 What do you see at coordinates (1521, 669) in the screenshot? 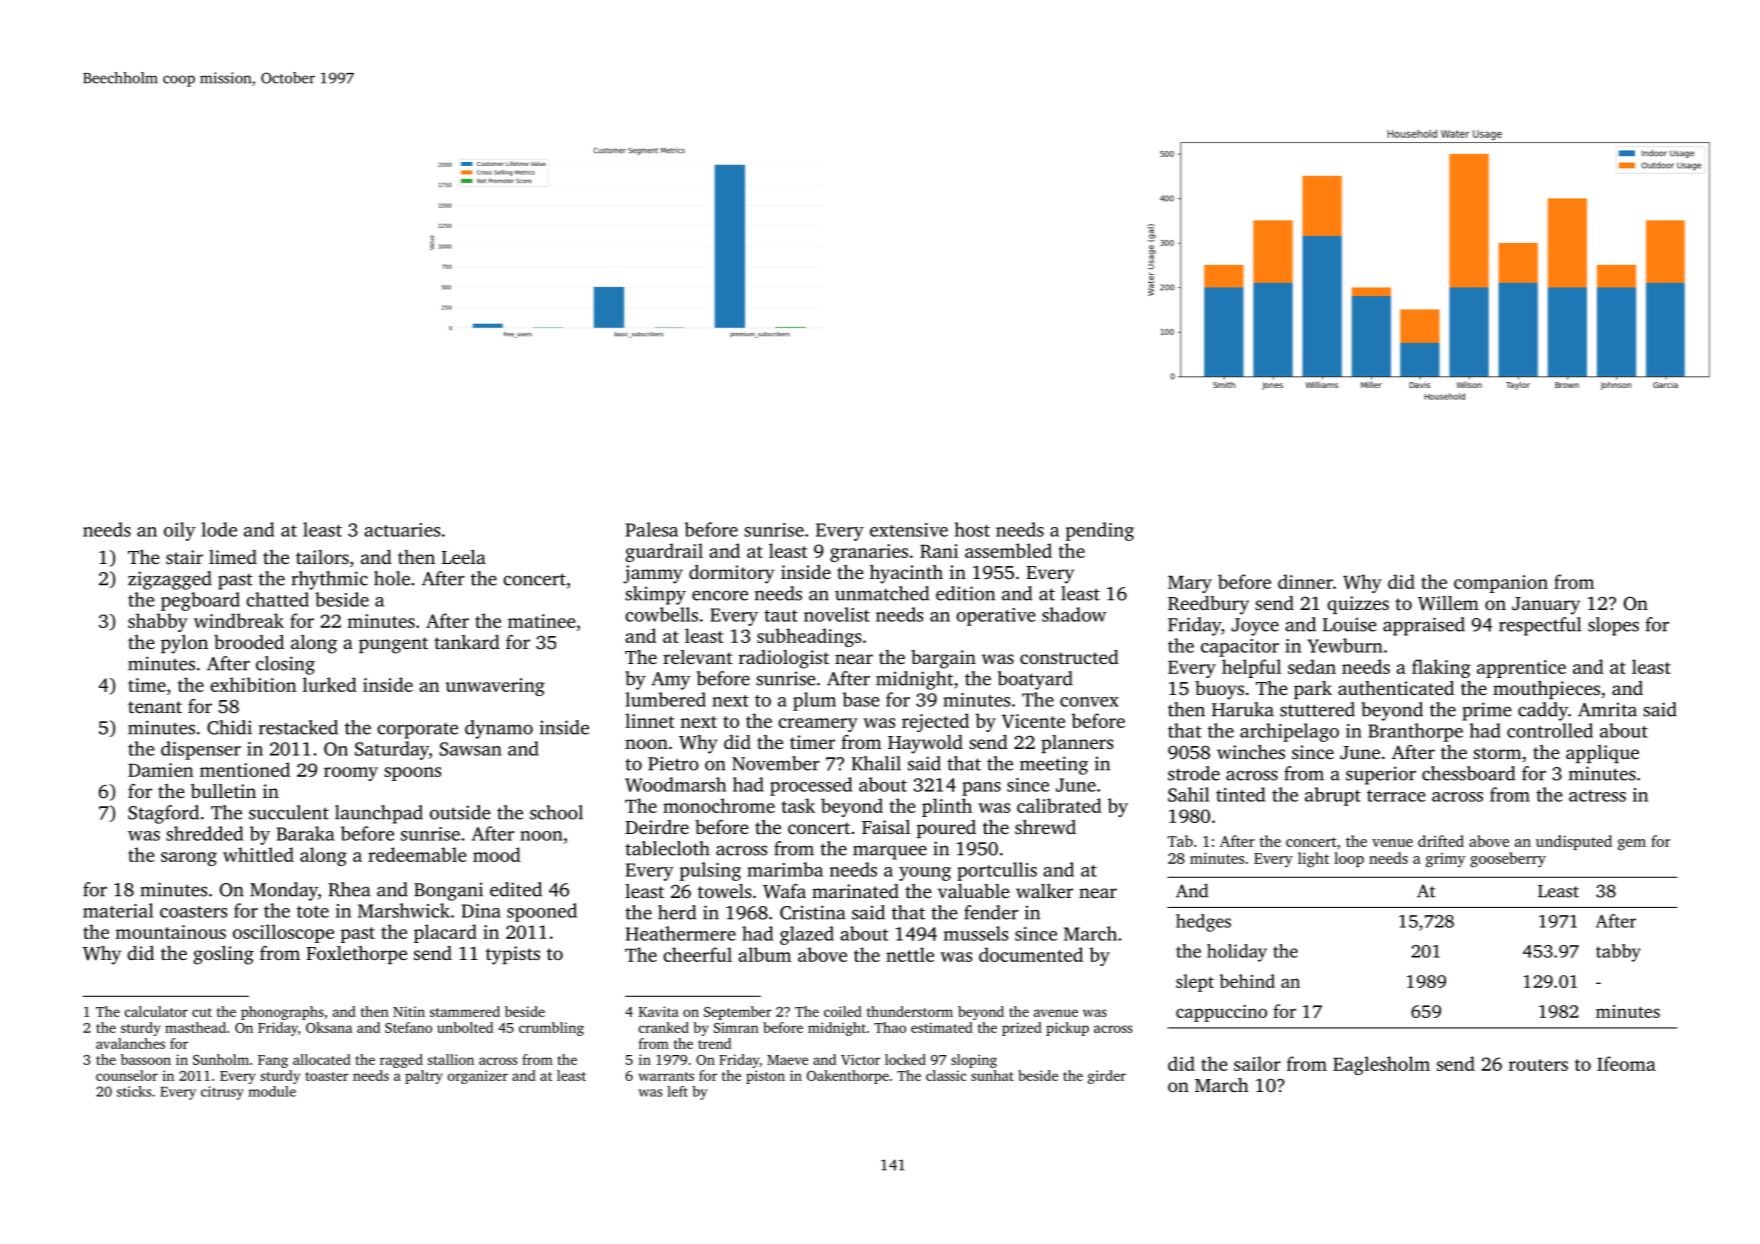
I see `apprentice` at bounding box center [1521, 669].
